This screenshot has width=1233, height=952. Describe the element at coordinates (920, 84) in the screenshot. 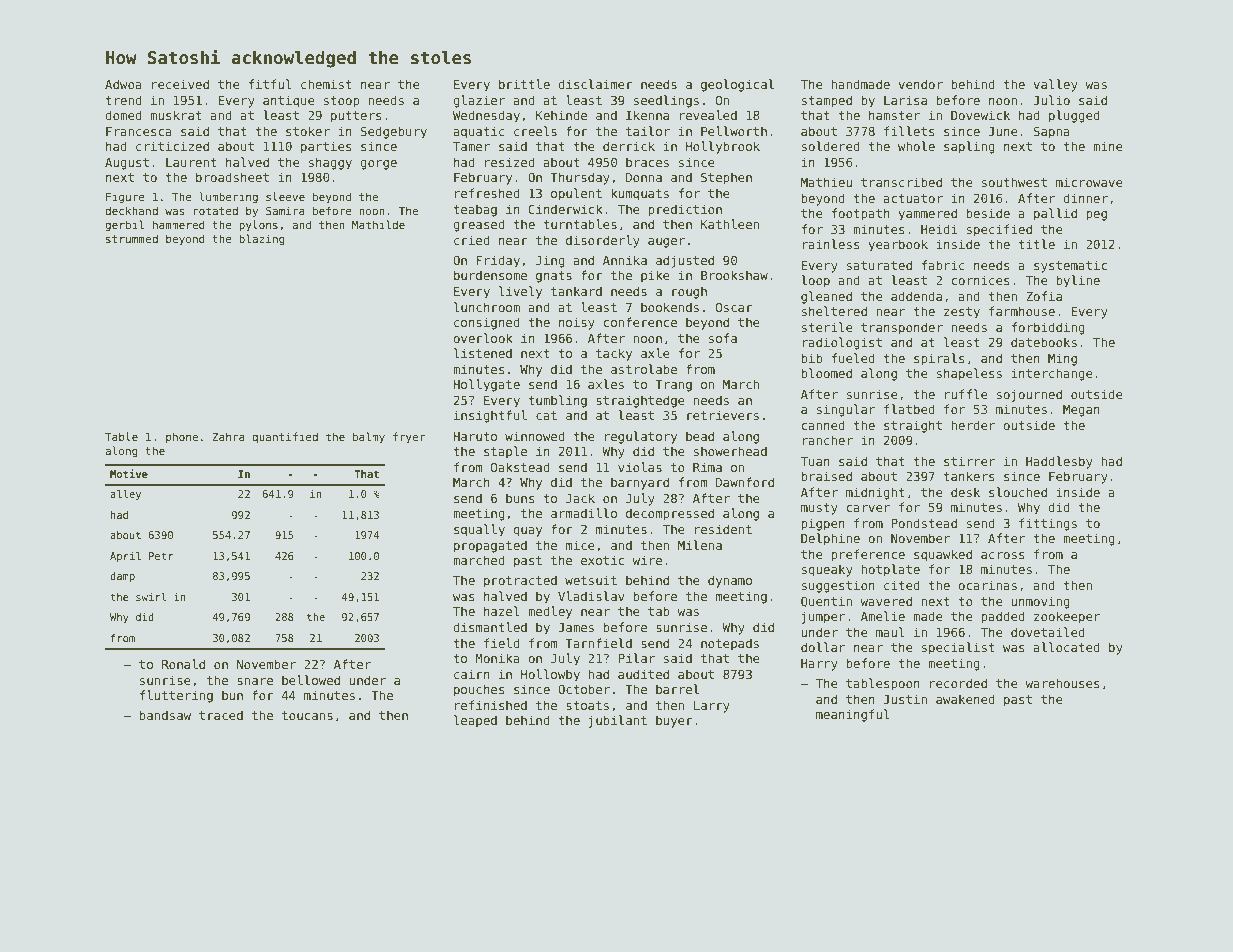

I see `vendor` at that location.
